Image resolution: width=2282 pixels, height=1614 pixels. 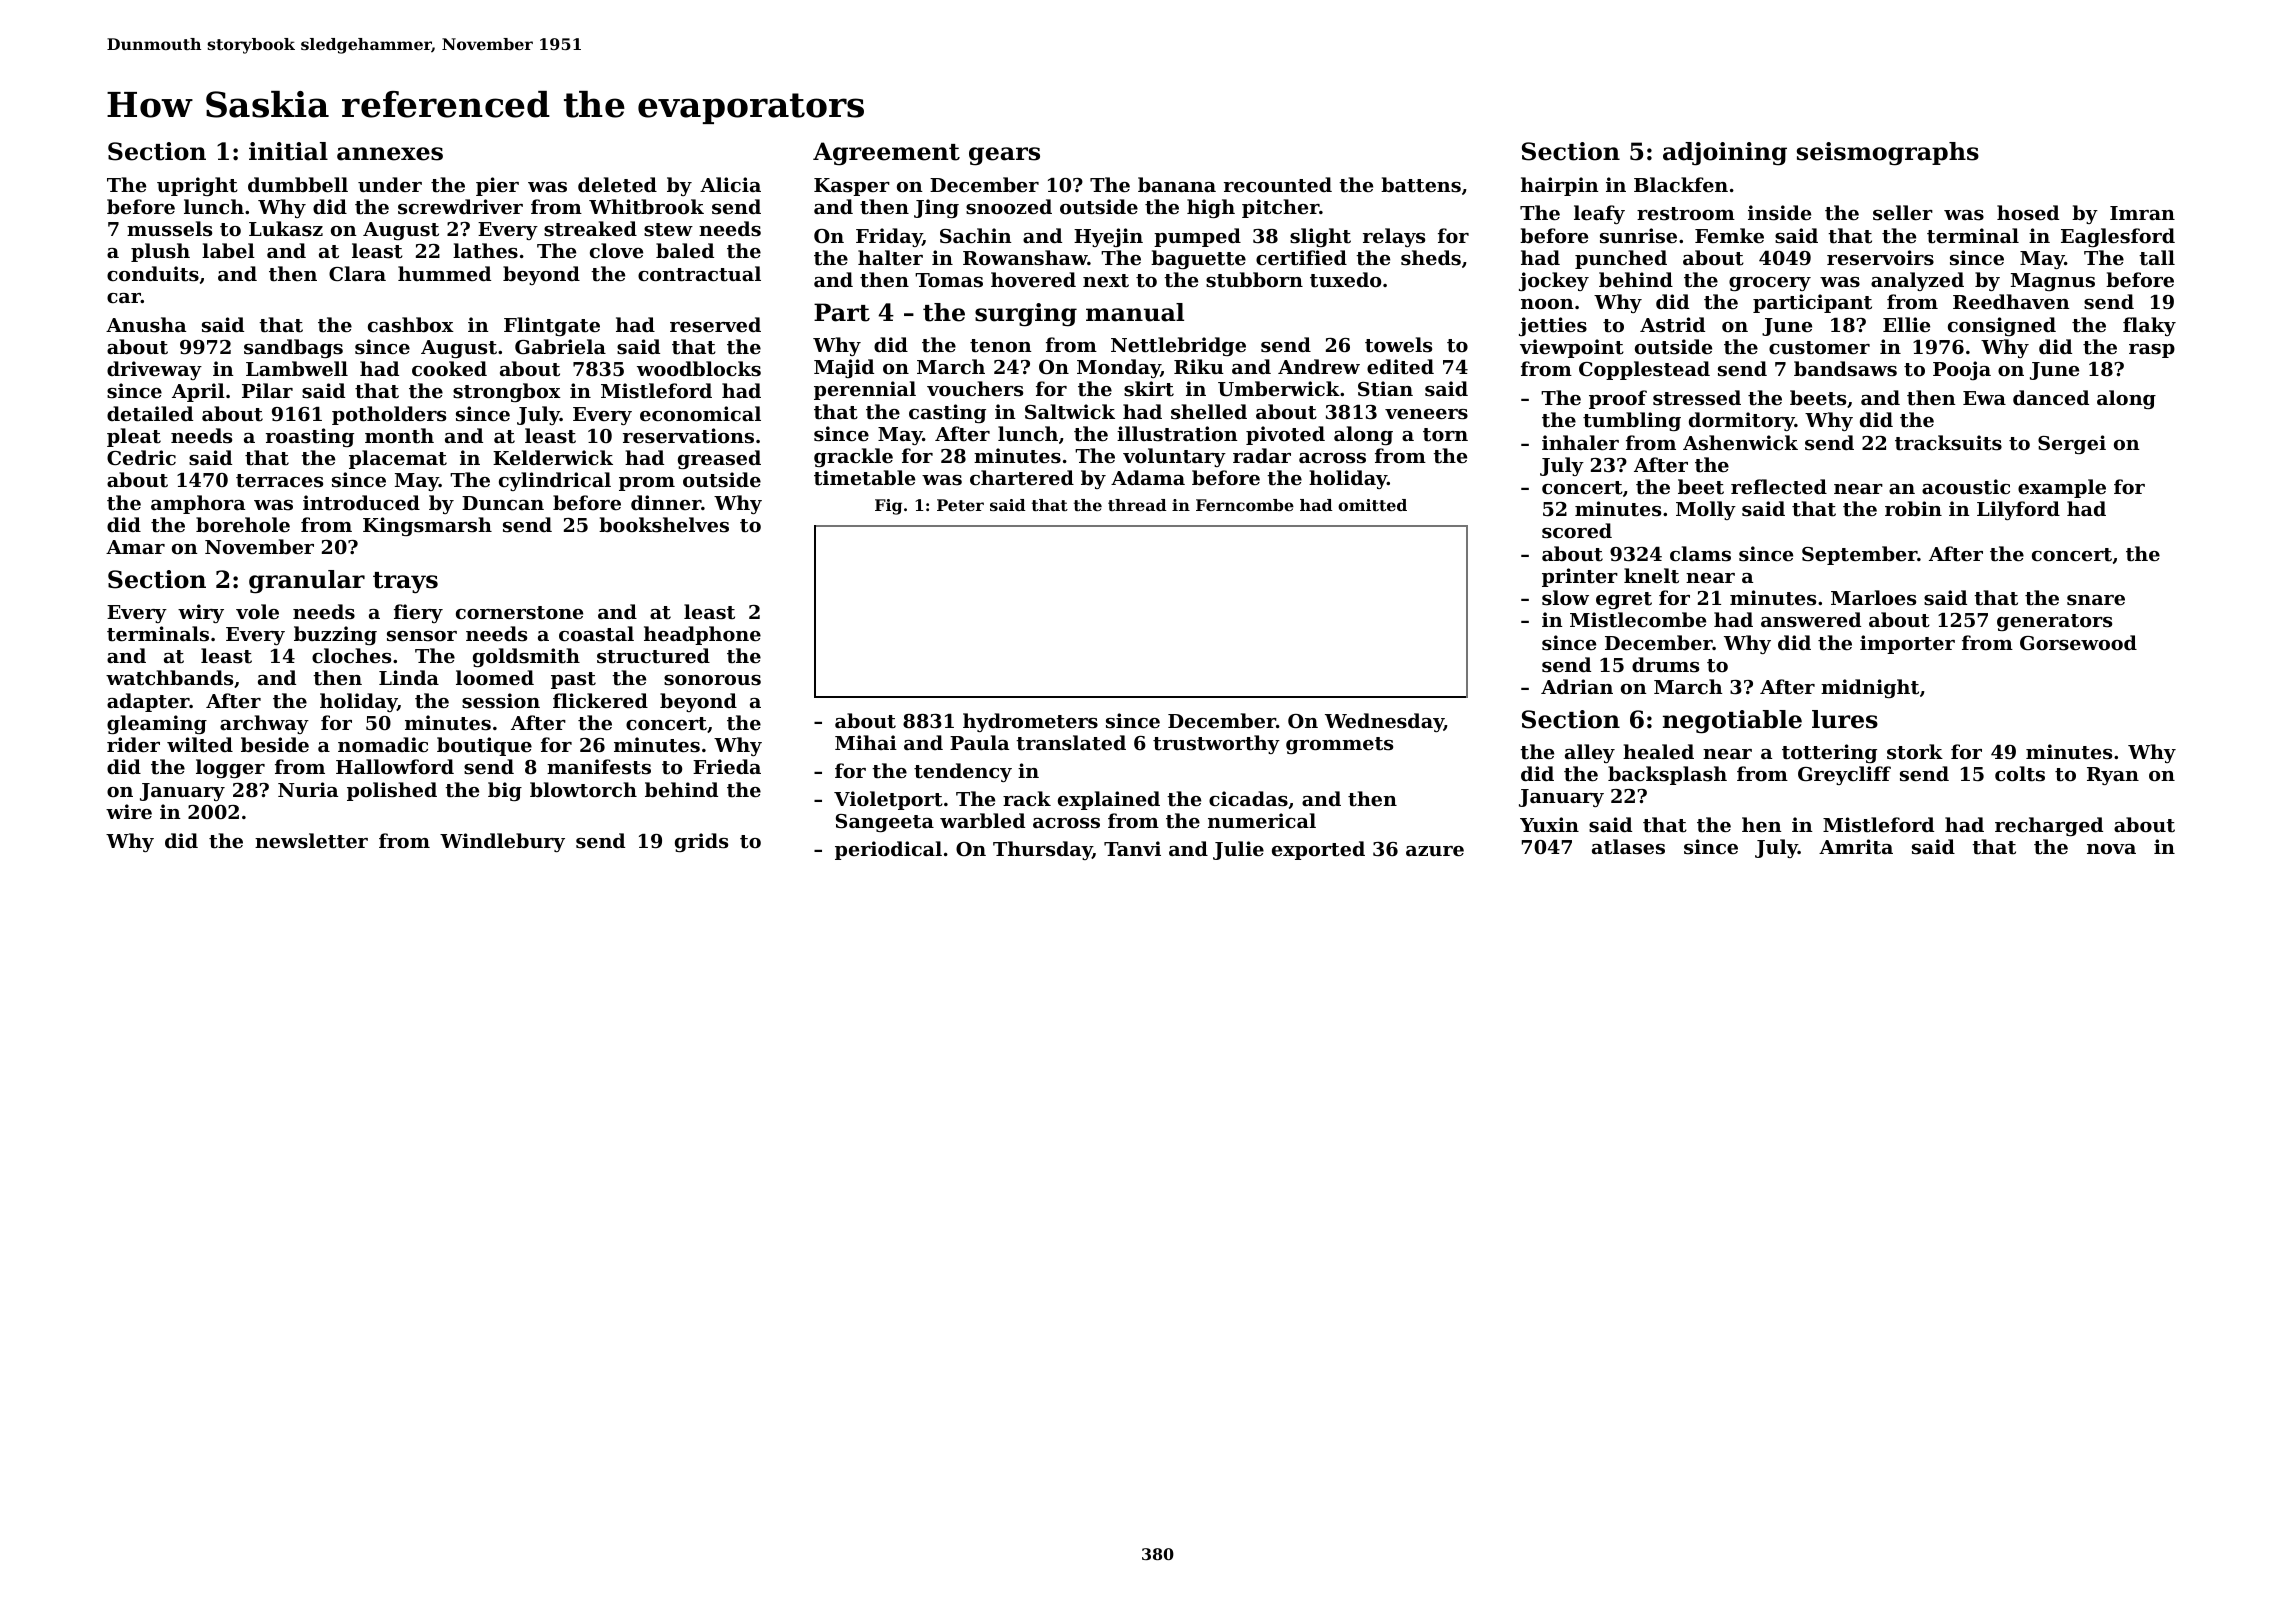 What do you see at coordinates (141, 457) in the document?
I see `Cedric` at bounding box center [141, 457].
